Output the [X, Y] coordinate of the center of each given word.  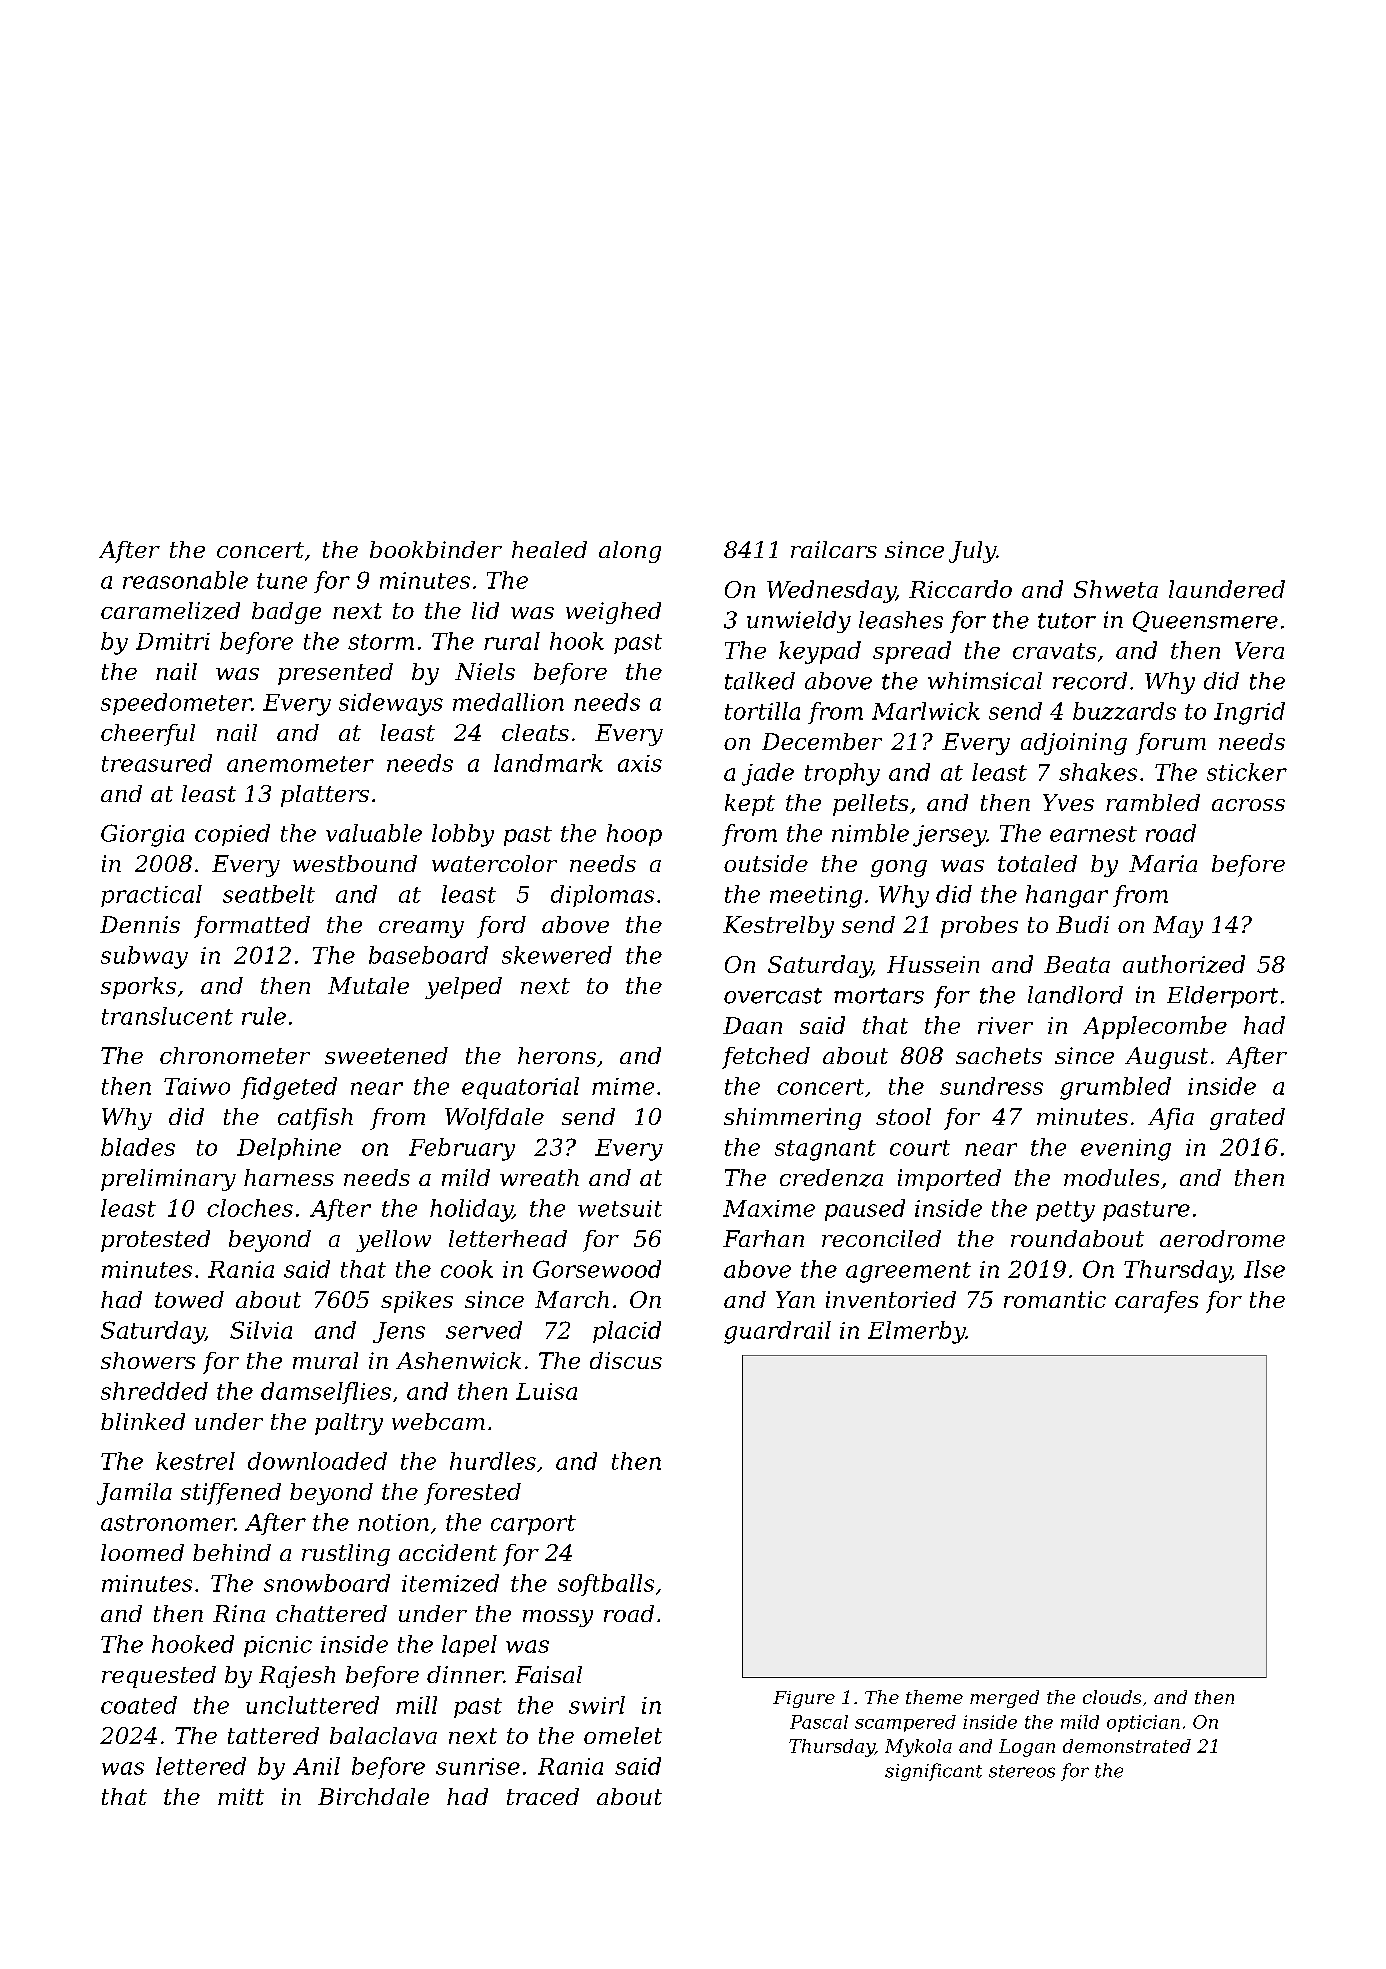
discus [626, 1360]
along [630, 552]
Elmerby [917, 1332]
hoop [634, 835]
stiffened [231, 1494]
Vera [1259, 650]
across [1248, 805]
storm [381, 642]
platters [325, 796]
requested [159, 1677]
